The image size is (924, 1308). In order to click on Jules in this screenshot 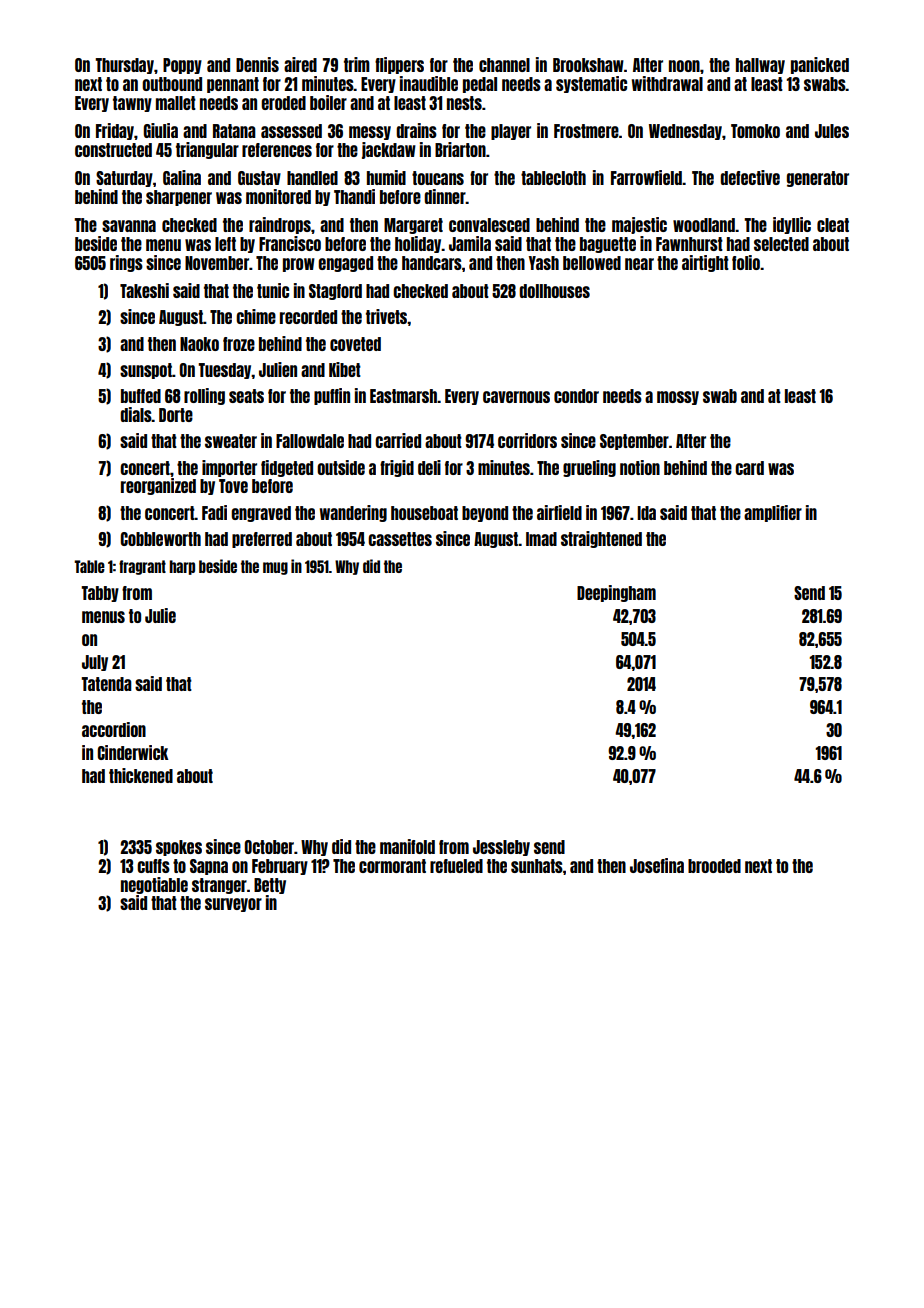, I will do `click(832, 131)`.
